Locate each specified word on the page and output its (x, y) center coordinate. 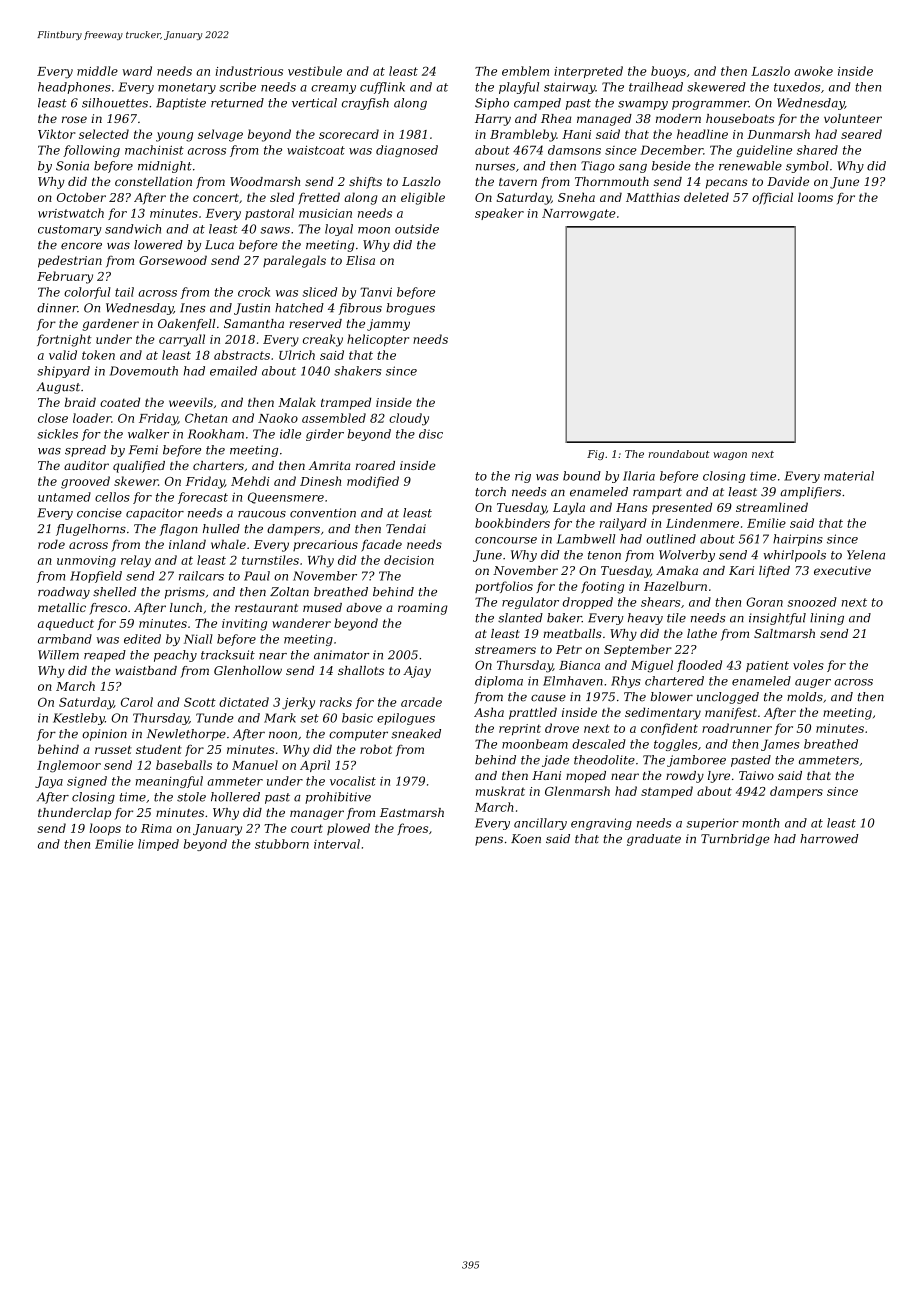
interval (337, 844)
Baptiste (181, 104)
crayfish (365, 104)
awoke (813, 71)
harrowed (829, 839)
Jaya (49, 782)
